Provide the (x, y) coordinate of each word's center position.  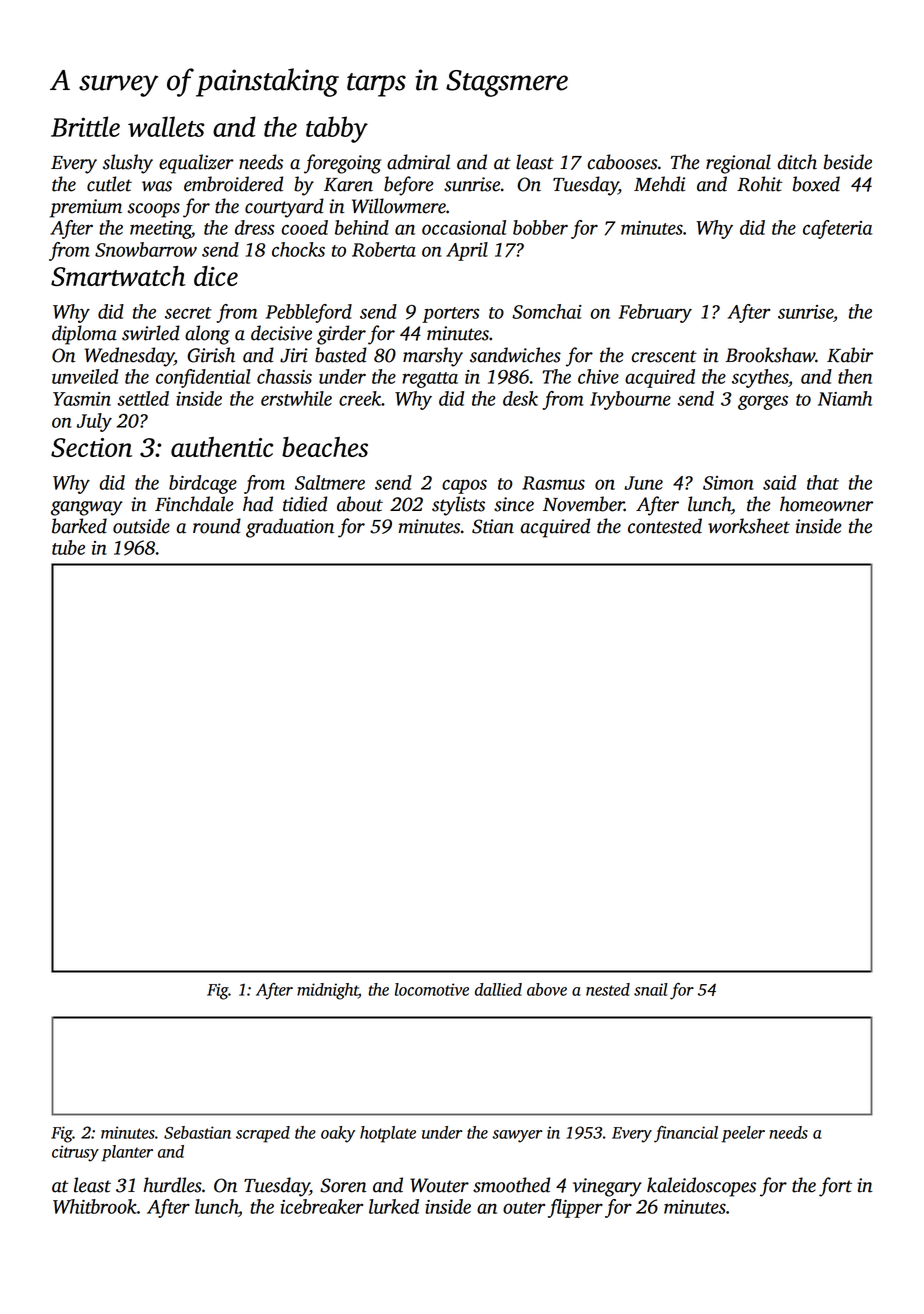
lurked (394, 1206)
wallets (166, 126)
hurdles (173, 1185)
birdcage (203, 484)
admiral (418, 162)
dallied (498, 989)
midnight (327, 991)
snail (651, 989)
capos (464, 486)
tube (68, 547)
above (547, 989)
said (779, 482)
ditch (797, 162)
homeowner (826, 504)
